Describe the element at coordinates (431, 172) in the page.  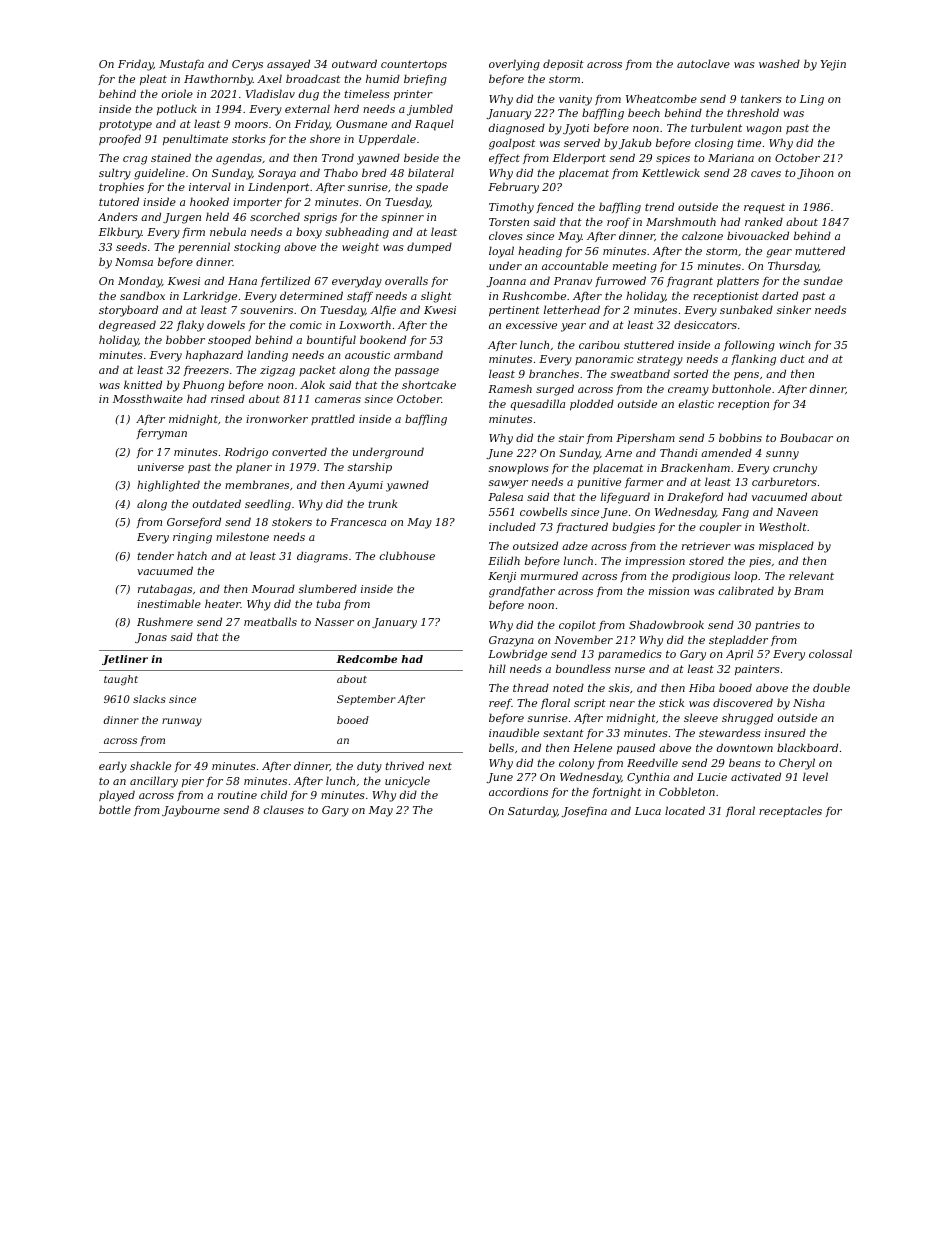
I see `bilateral` at that location.
